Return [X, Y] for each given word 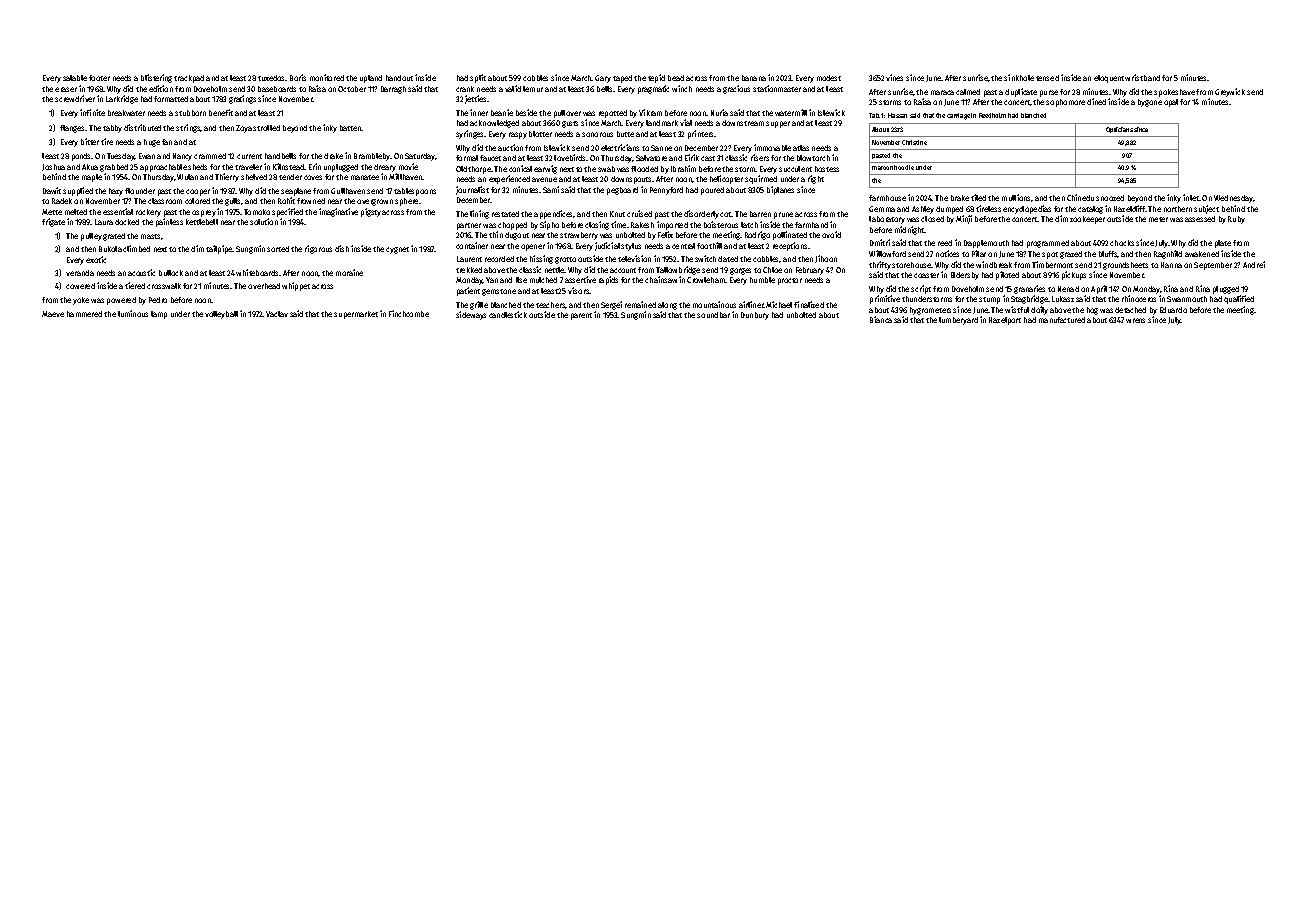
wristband [1142, 77]
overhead [264, 286]
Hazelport [1005, 321]
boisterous [721, 224]
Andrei [1254, 264]
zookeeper [1087, 220]
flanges [72, 129]
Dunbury [755, 316]
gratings [242, 99]
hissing [541, 259]
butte [625, 134]
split [478, 78]
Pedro [158, 300]
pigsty [371, 212]
